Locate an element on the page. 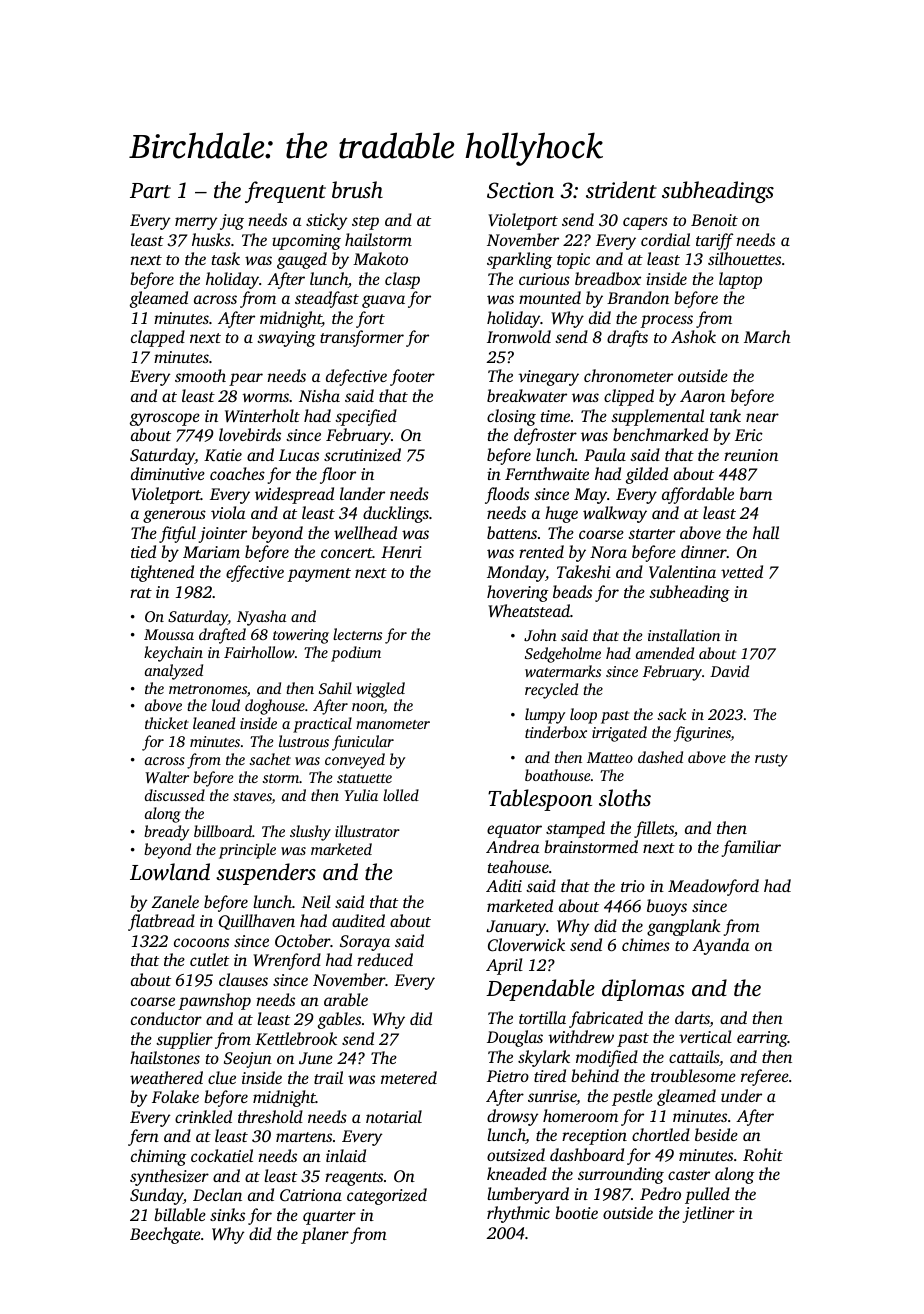 The height and width of the document is (1314, 924). Beechgate is located at coordinates (165, 1235).
